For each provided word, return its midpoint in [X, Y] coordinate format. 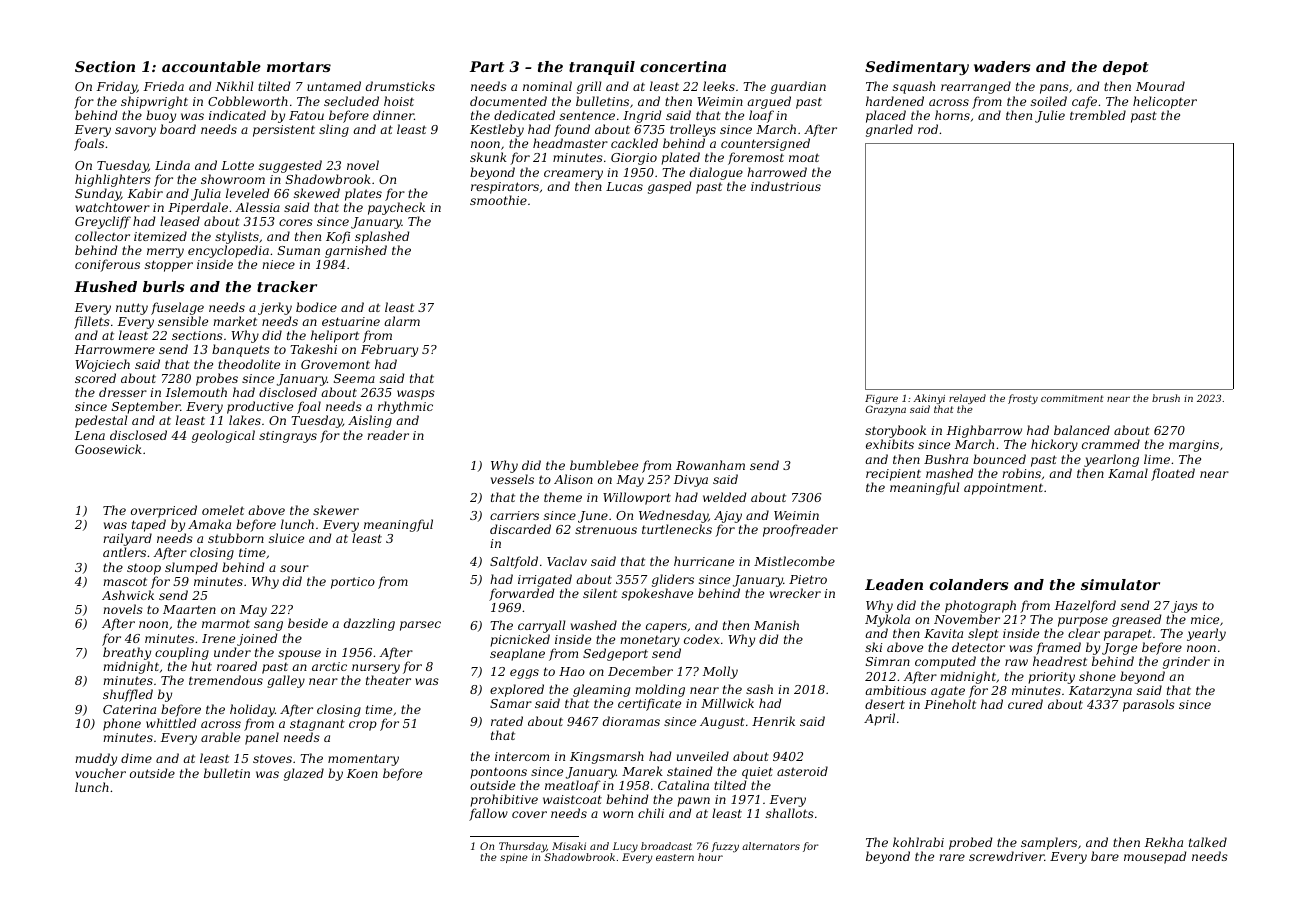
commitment [1072, 398]
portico [353, 583]
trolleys [693, 130]
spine [513, 858]
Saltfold [514, 562]
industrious [786, 186]
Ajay [728, 517]
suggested [290, 166]
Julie [1050, 116]
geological [223, 436]
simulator [1120, 584]
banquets [241, 350]
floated [1173, 474]
